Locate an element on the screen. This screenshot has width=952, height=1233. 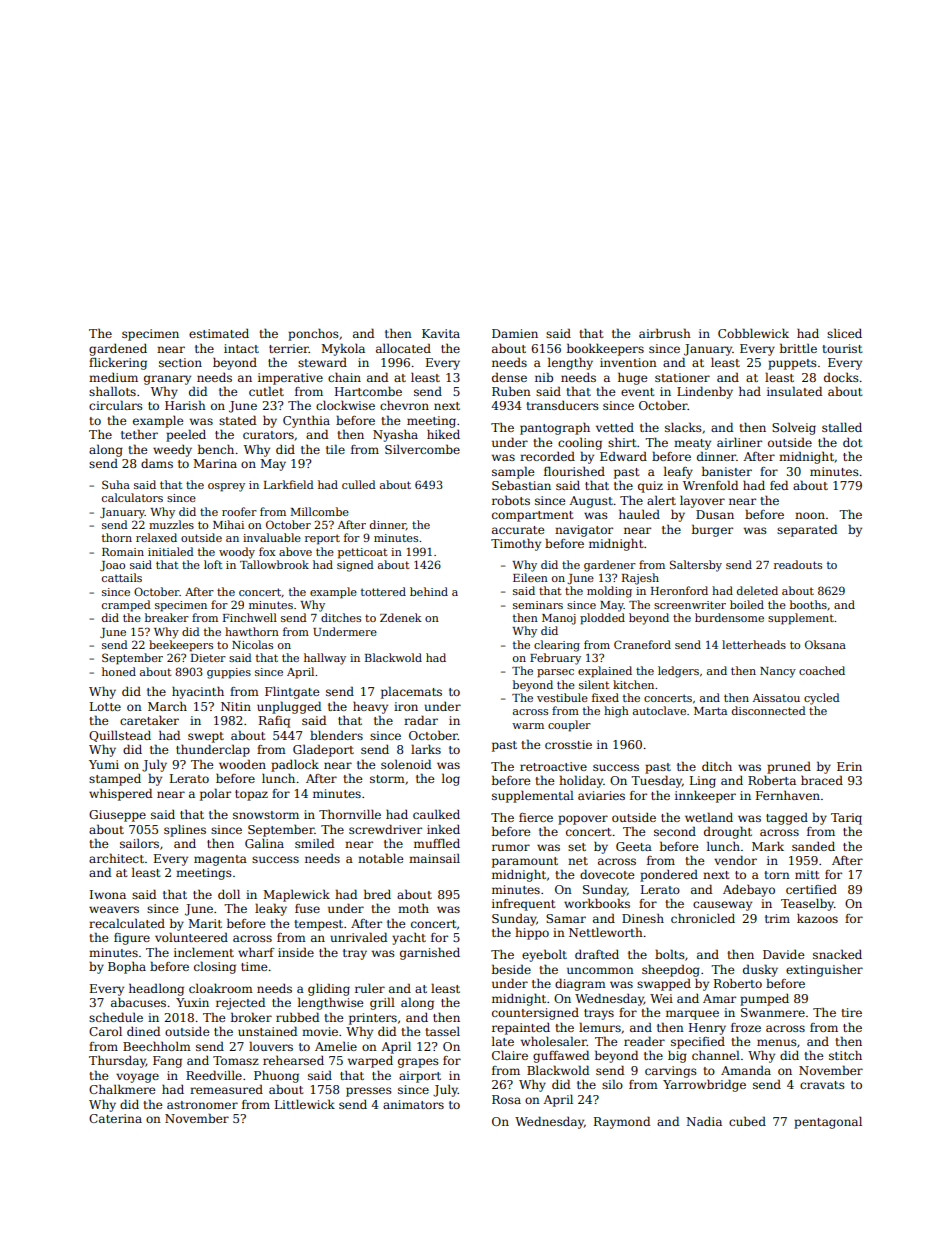
Romain is located at coordinates (123, 552).
